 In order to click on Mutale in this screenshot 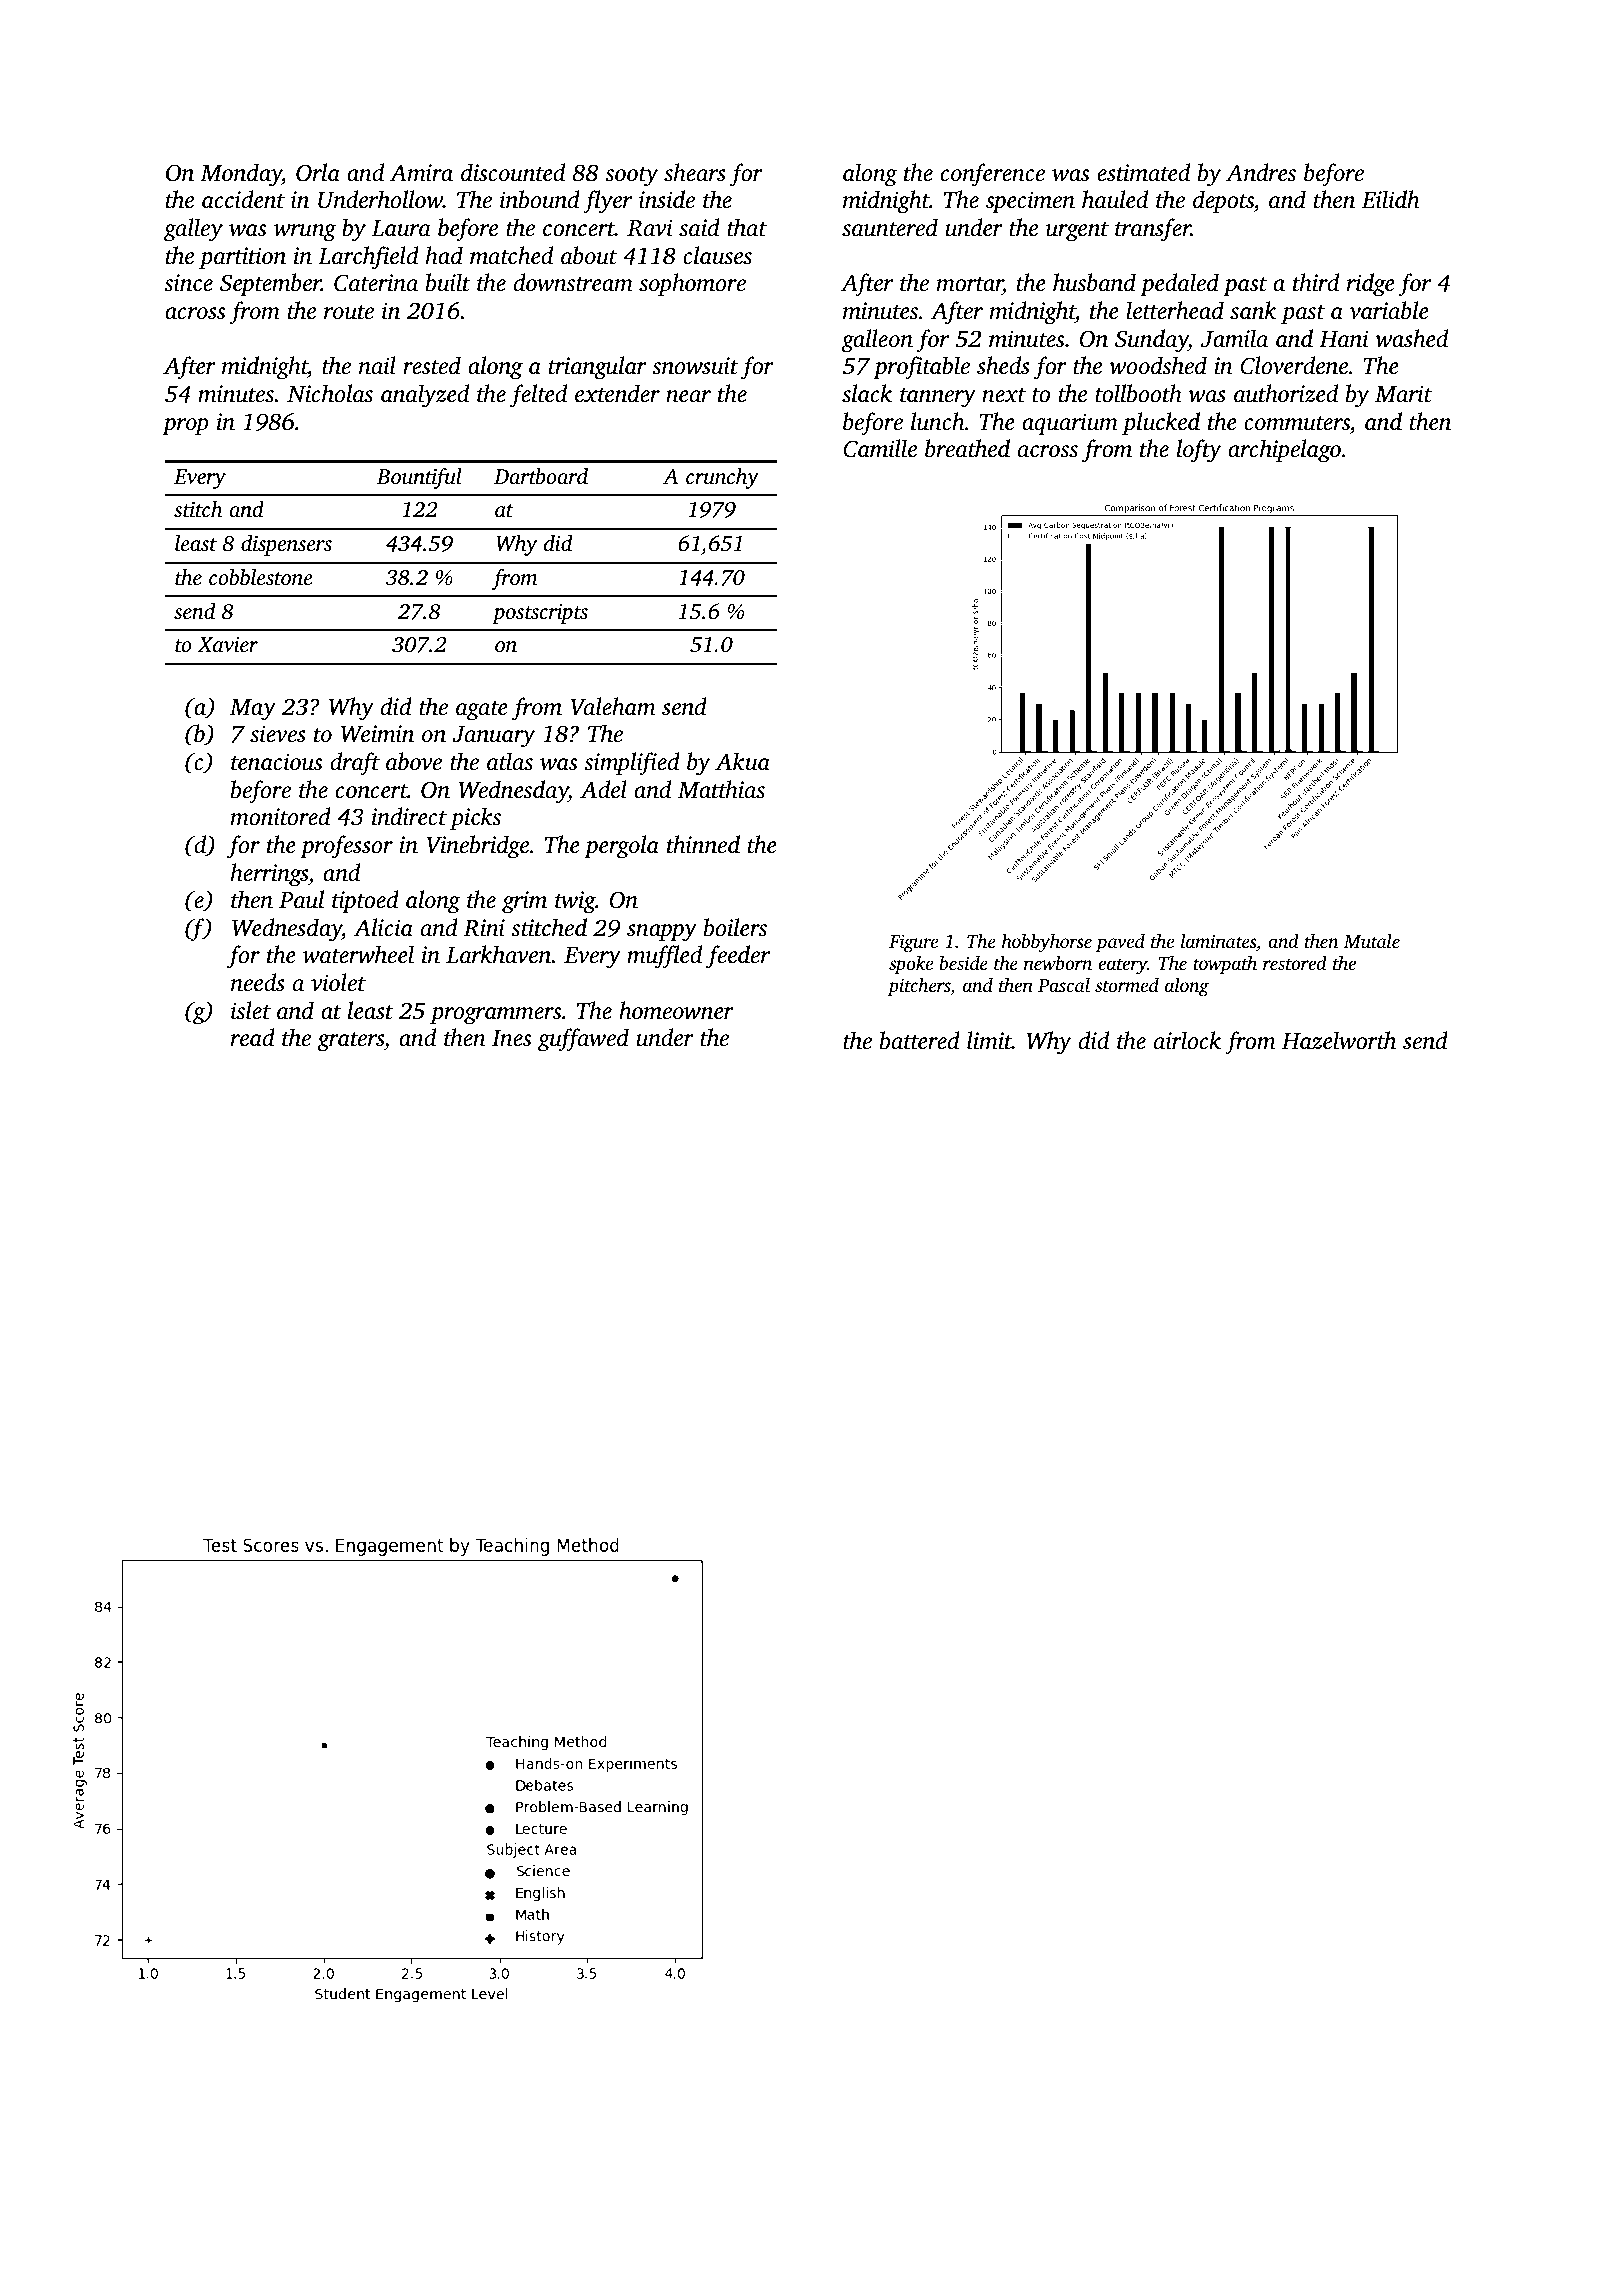, I will do `click(1372, 941)`.
